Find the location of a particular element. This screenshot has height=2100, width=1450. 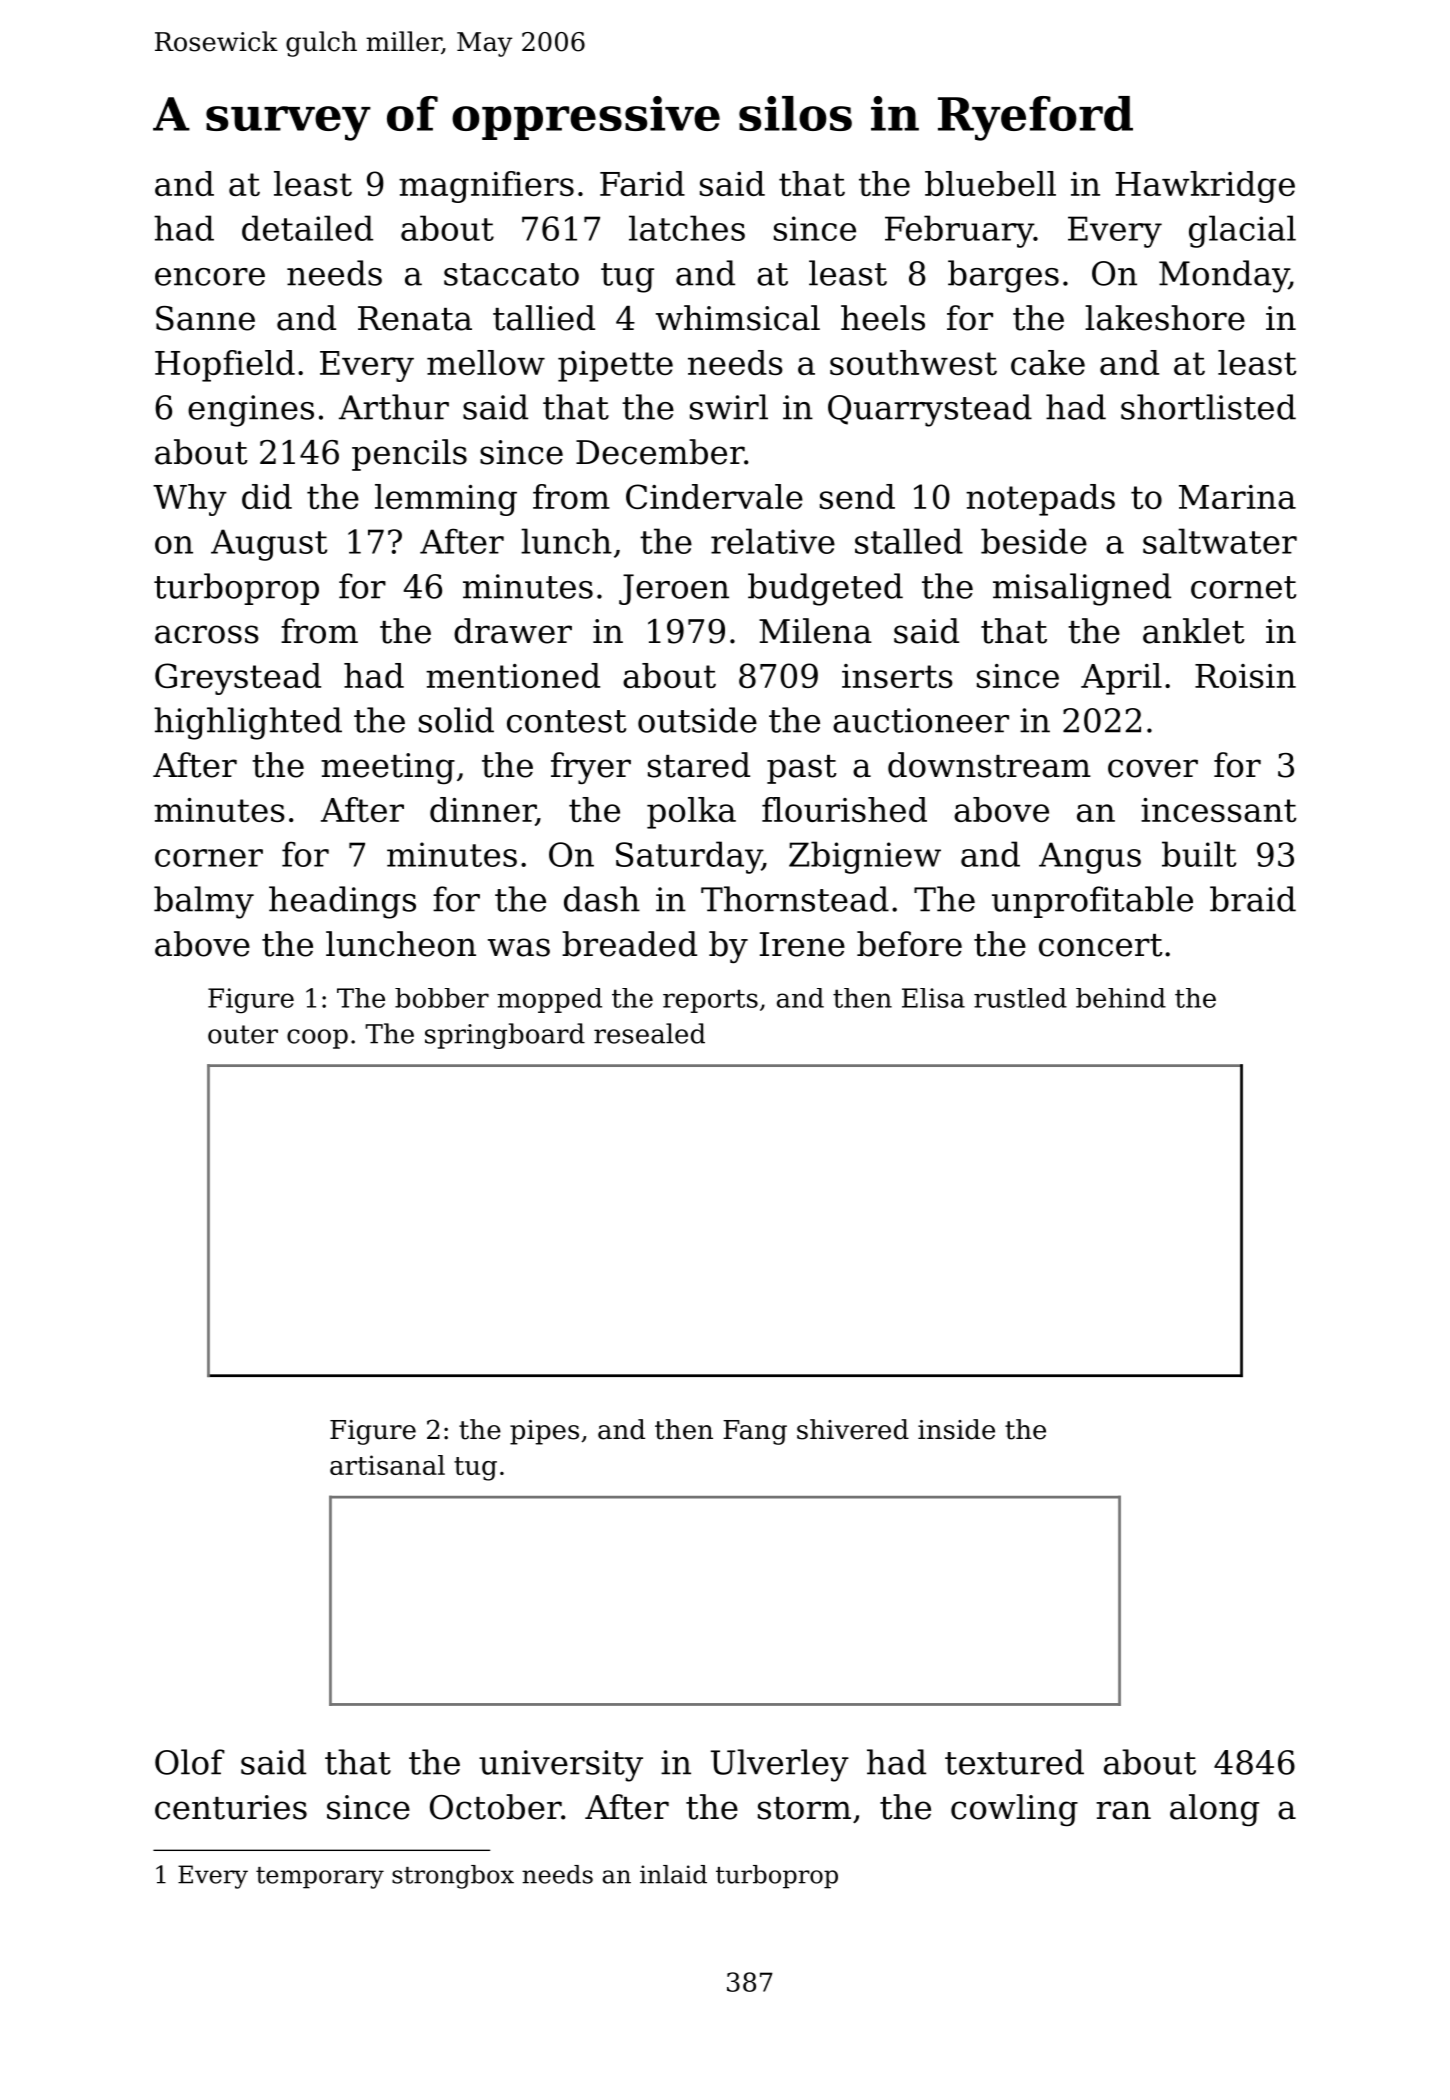

rustled is located at coordinates (1020, 998).
